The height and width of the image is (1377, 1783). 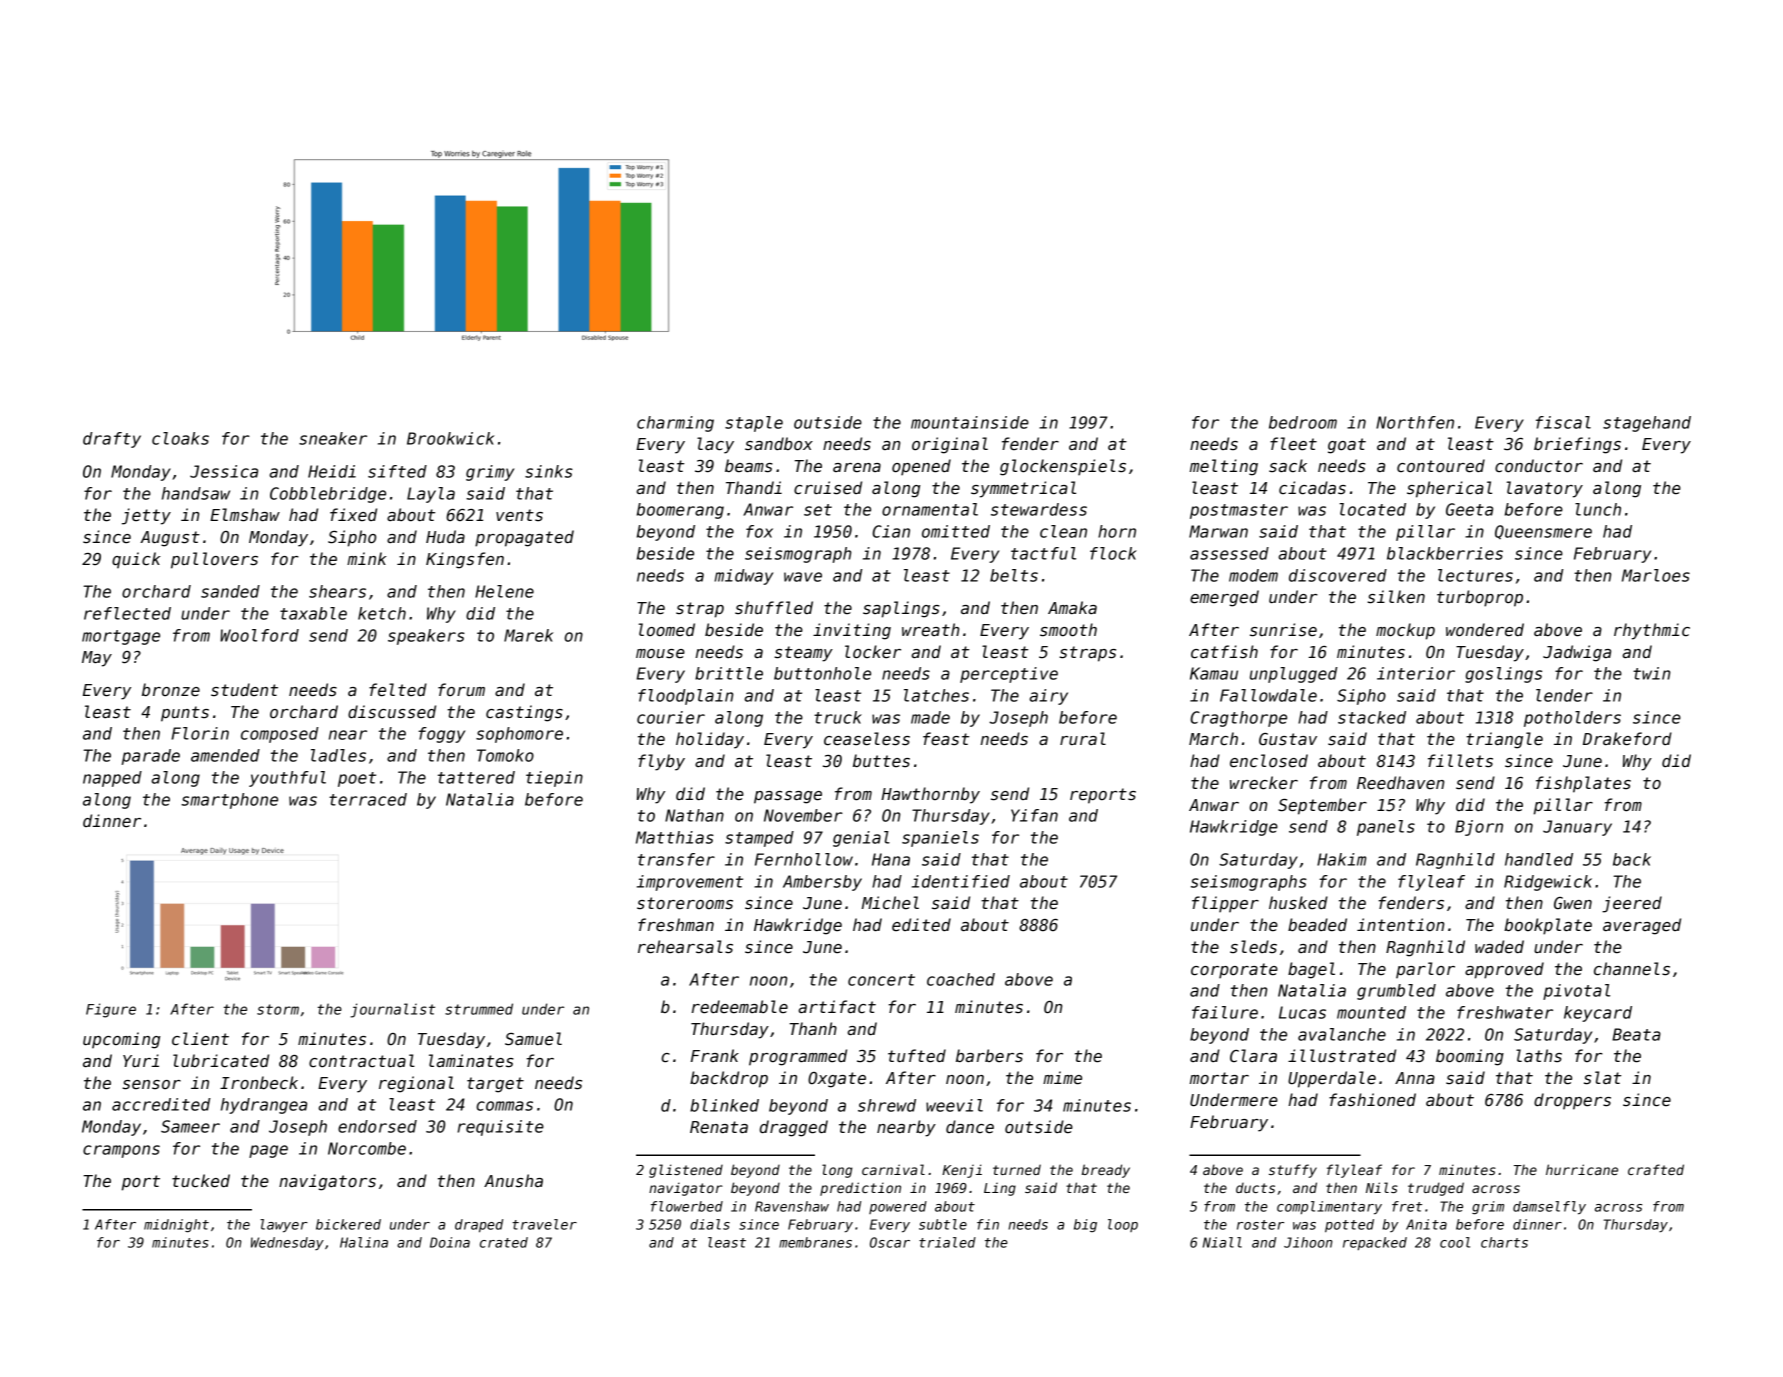 What do you see at coordinates (368, 799) in the image?
I see `terraced` at bounding box center [368, 799].
